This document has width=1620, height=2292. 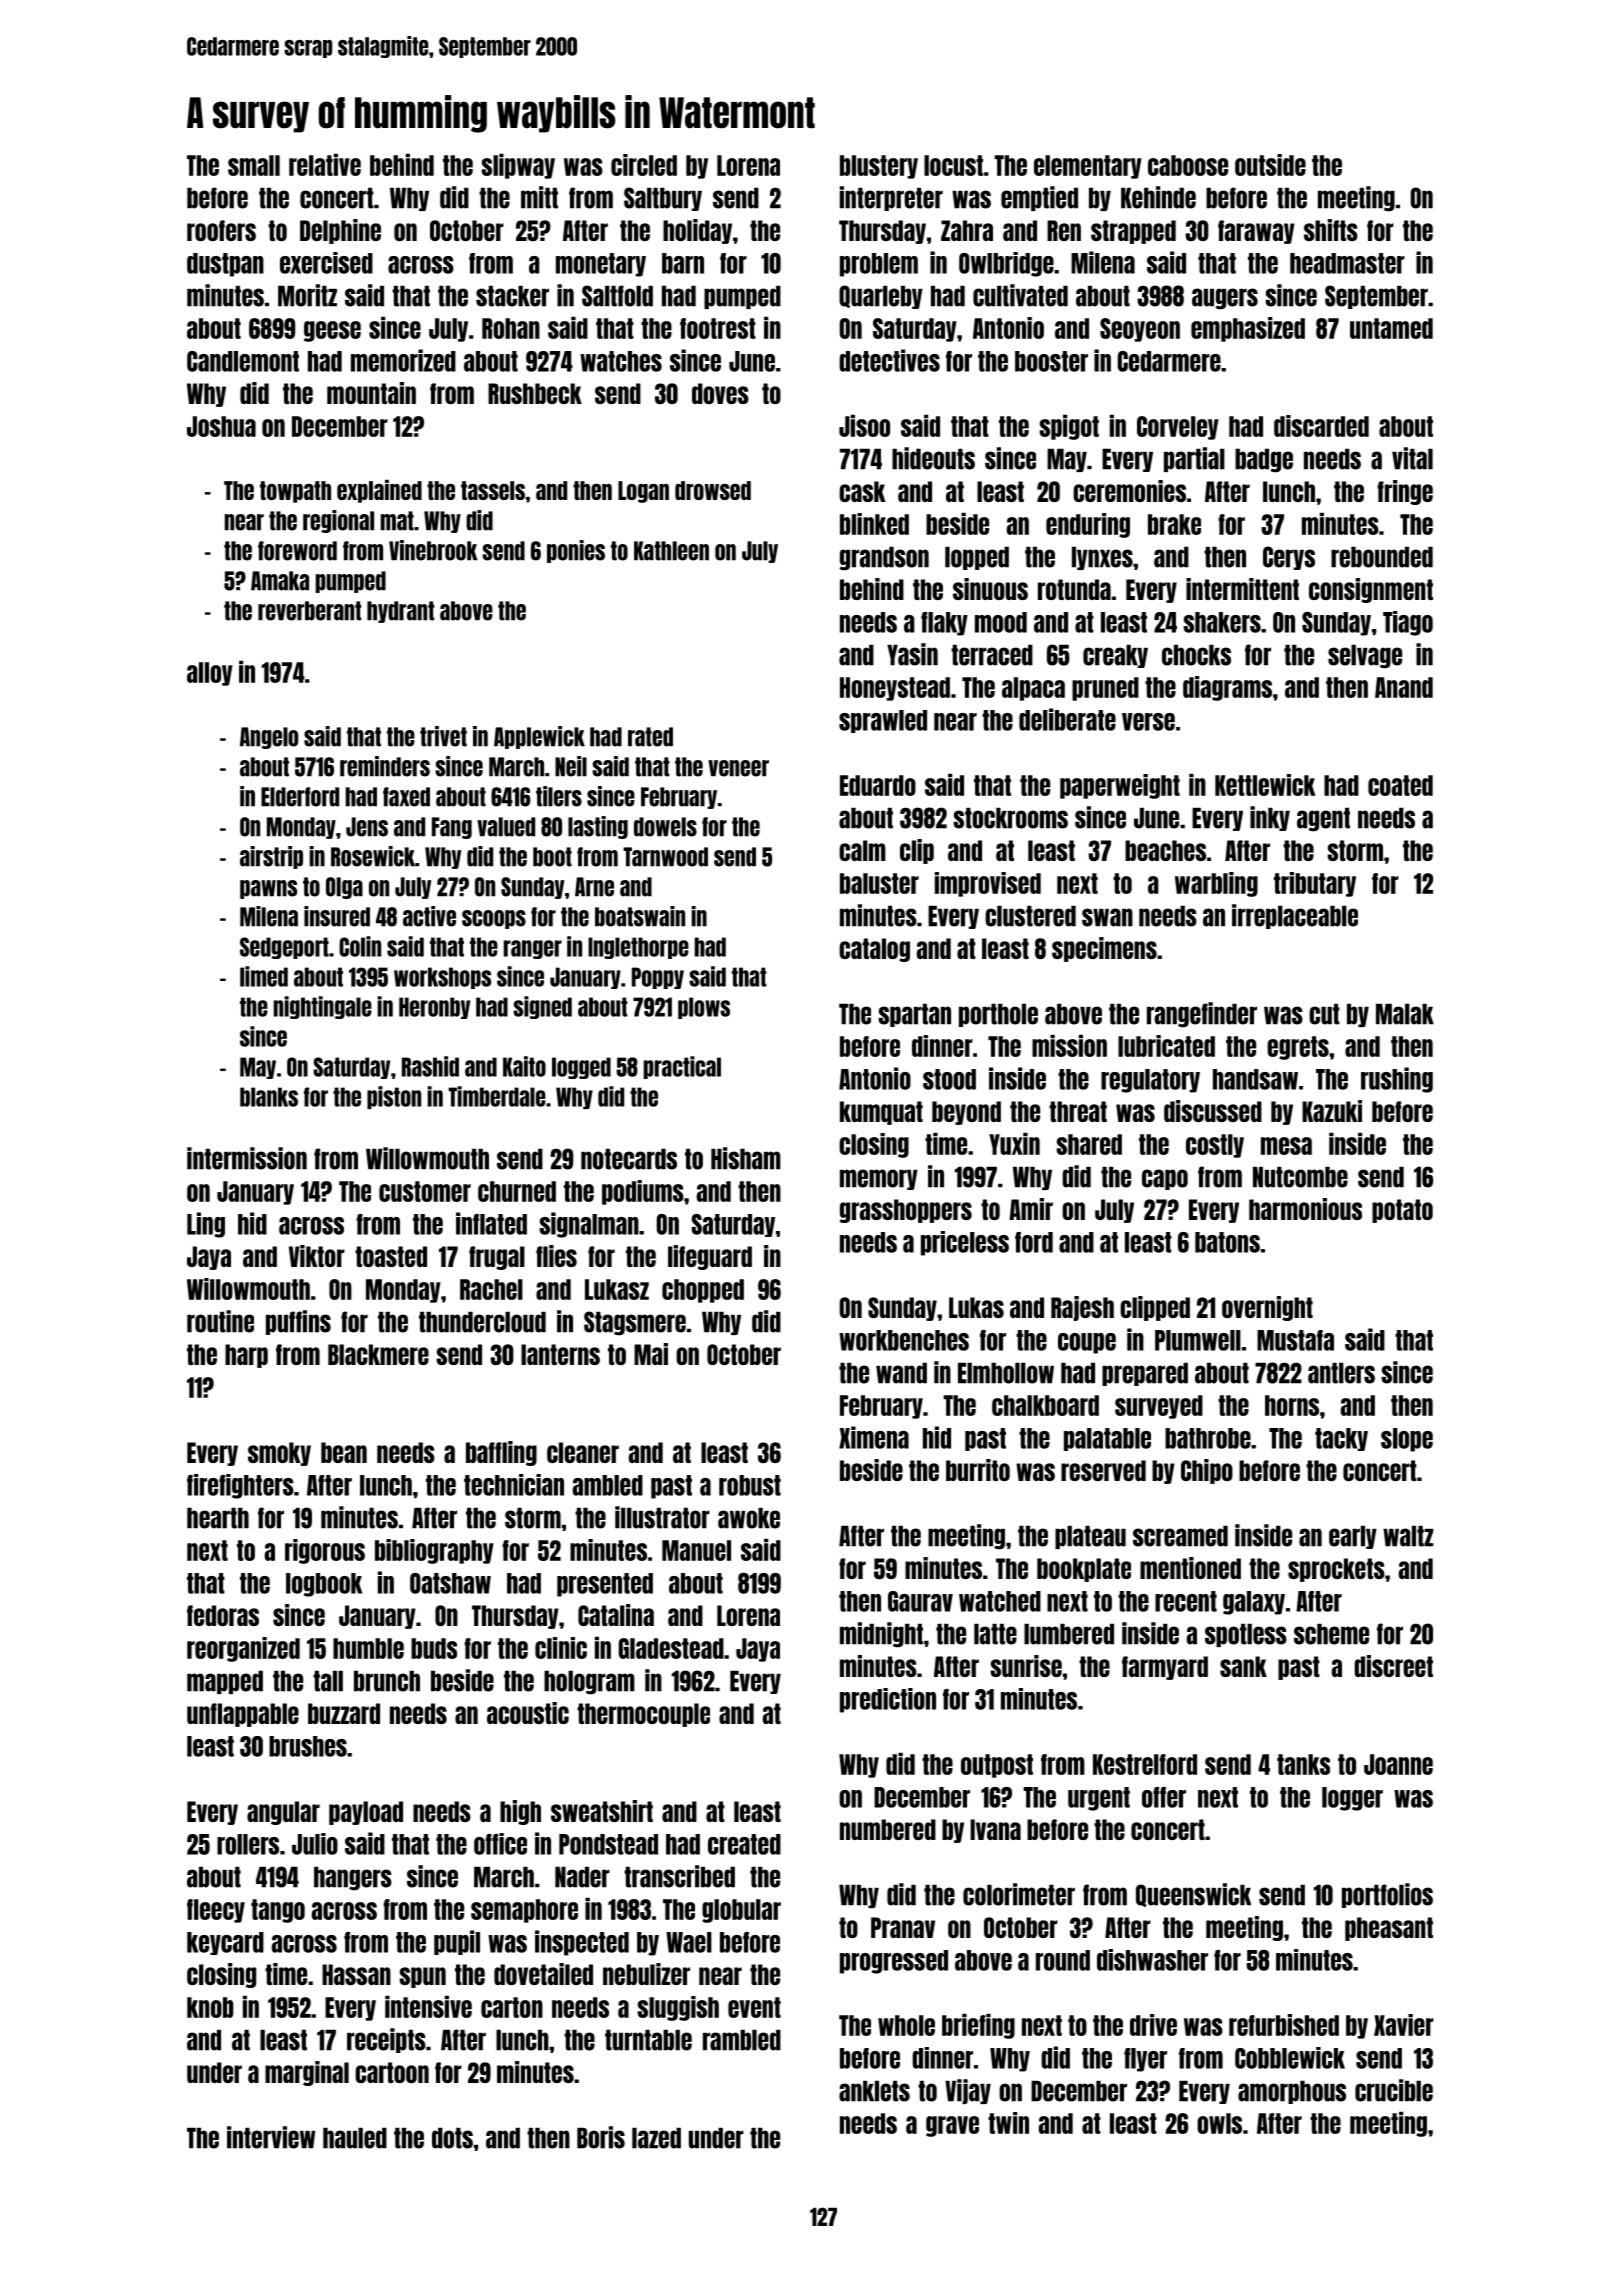 What do you see at coordinates (307, 2073) in the document?
I see `marginal` at bounding box center [307, 2073].
